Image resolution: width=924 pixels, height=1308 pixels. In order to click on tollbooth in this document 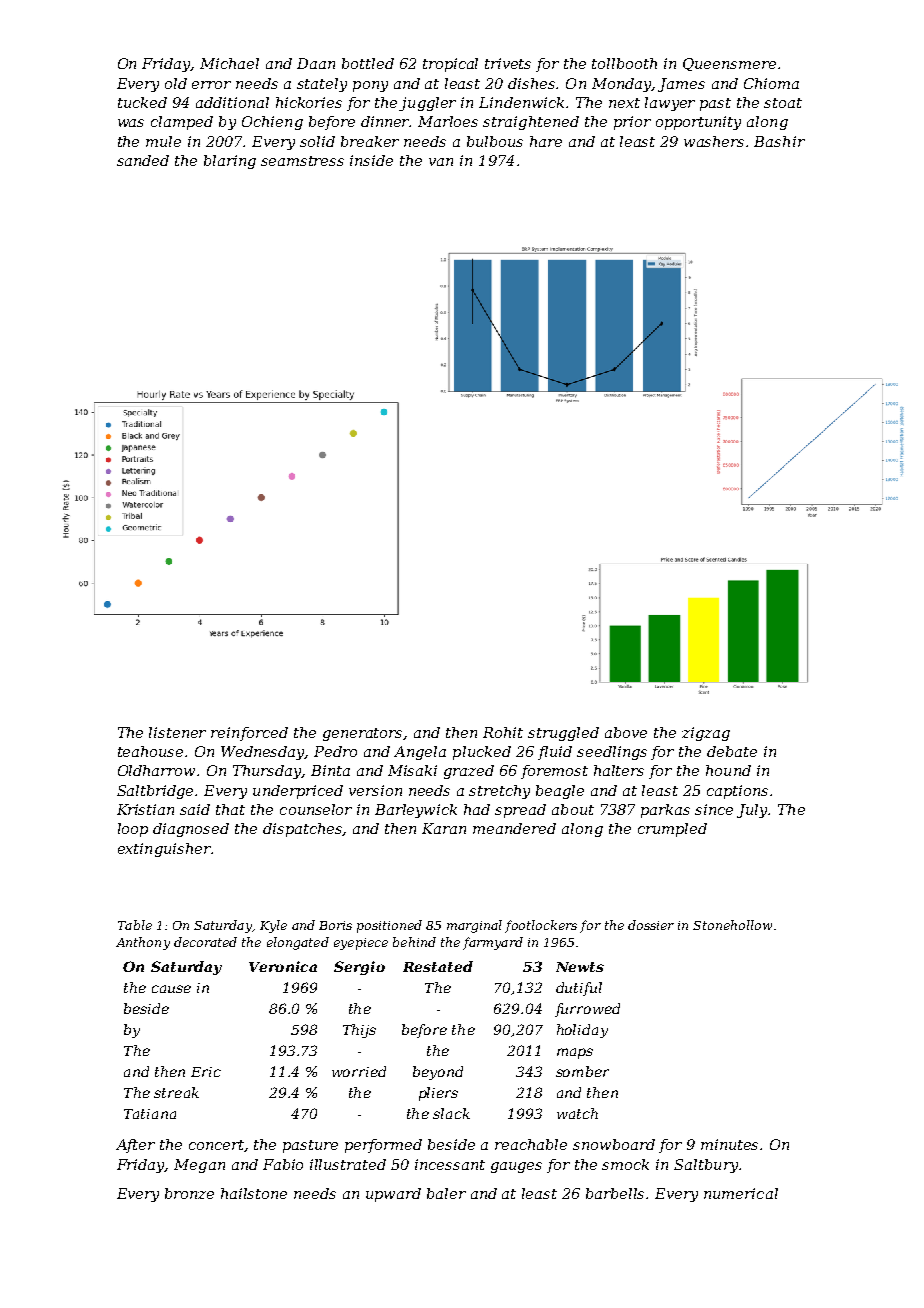, I will do `click(624, 63)`.
